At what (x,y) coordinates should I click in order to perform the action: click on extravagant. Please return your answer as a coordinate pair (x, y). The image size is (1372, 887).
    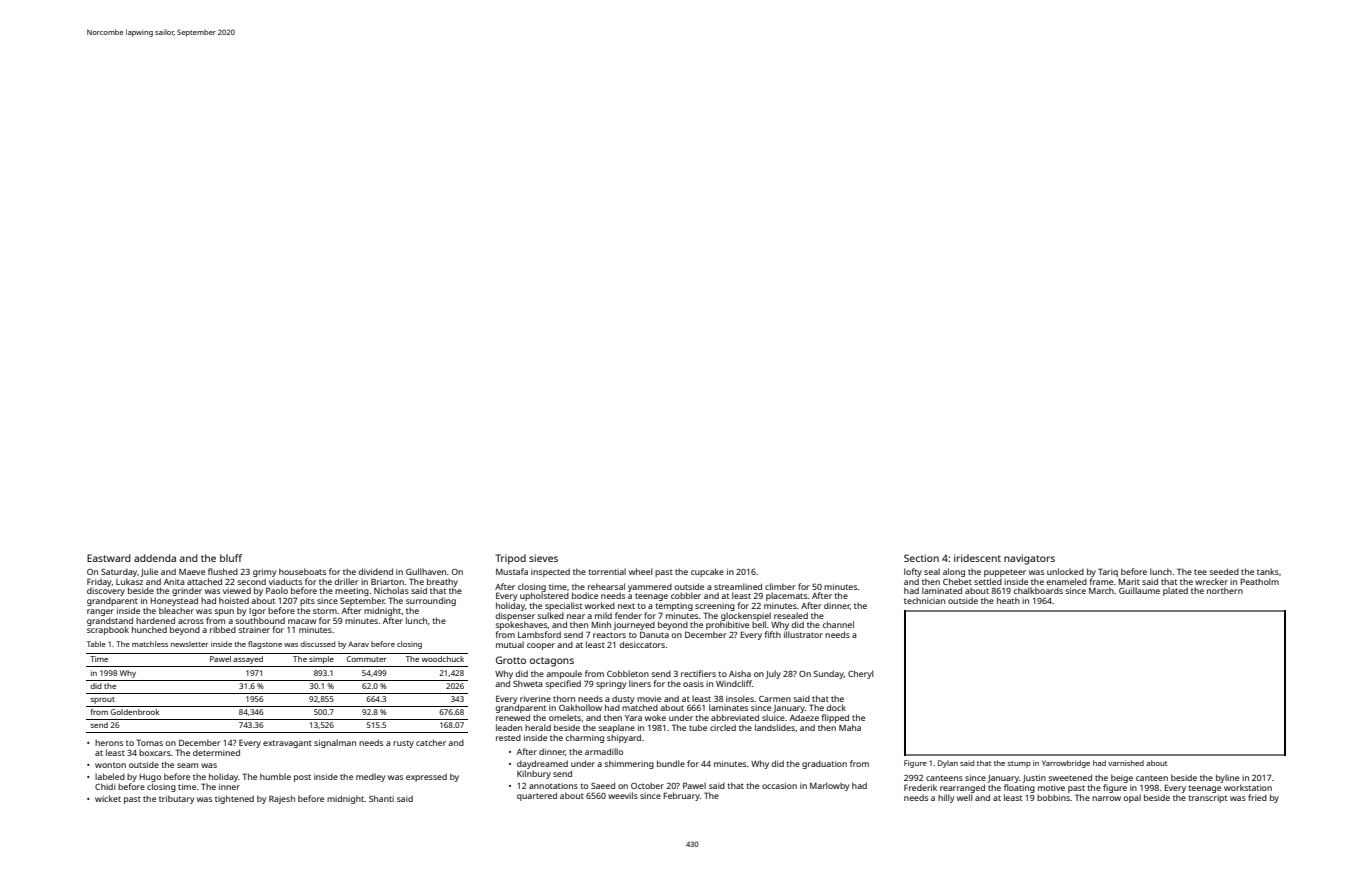
    Looking at the image, I should click on (287, 744).
